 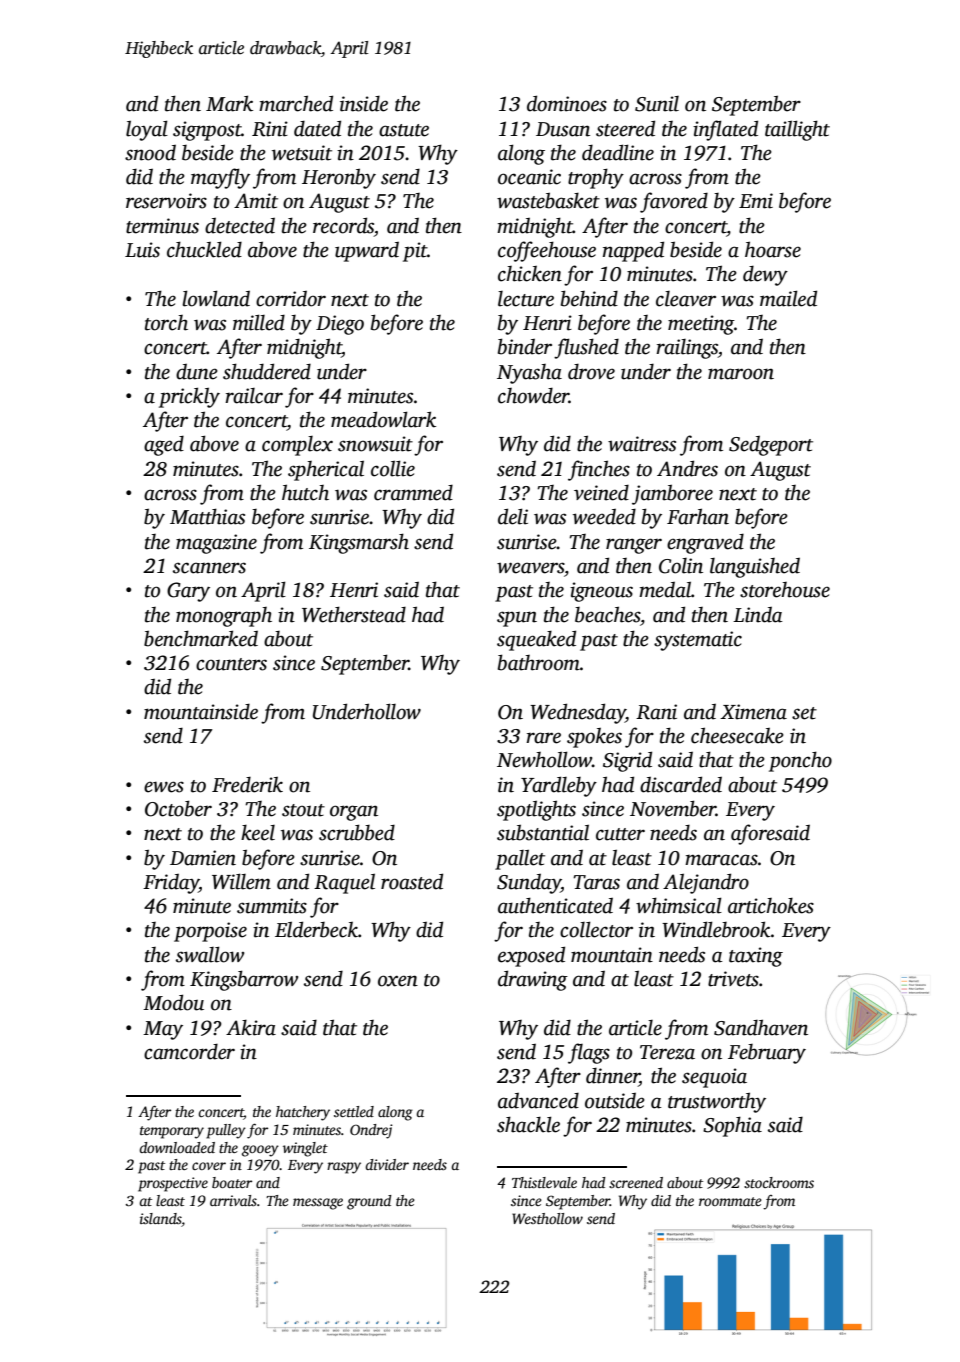 What do you see at coordinates (721, 860) in the page?
I see `maracas` at bounding box center [721, 860].
